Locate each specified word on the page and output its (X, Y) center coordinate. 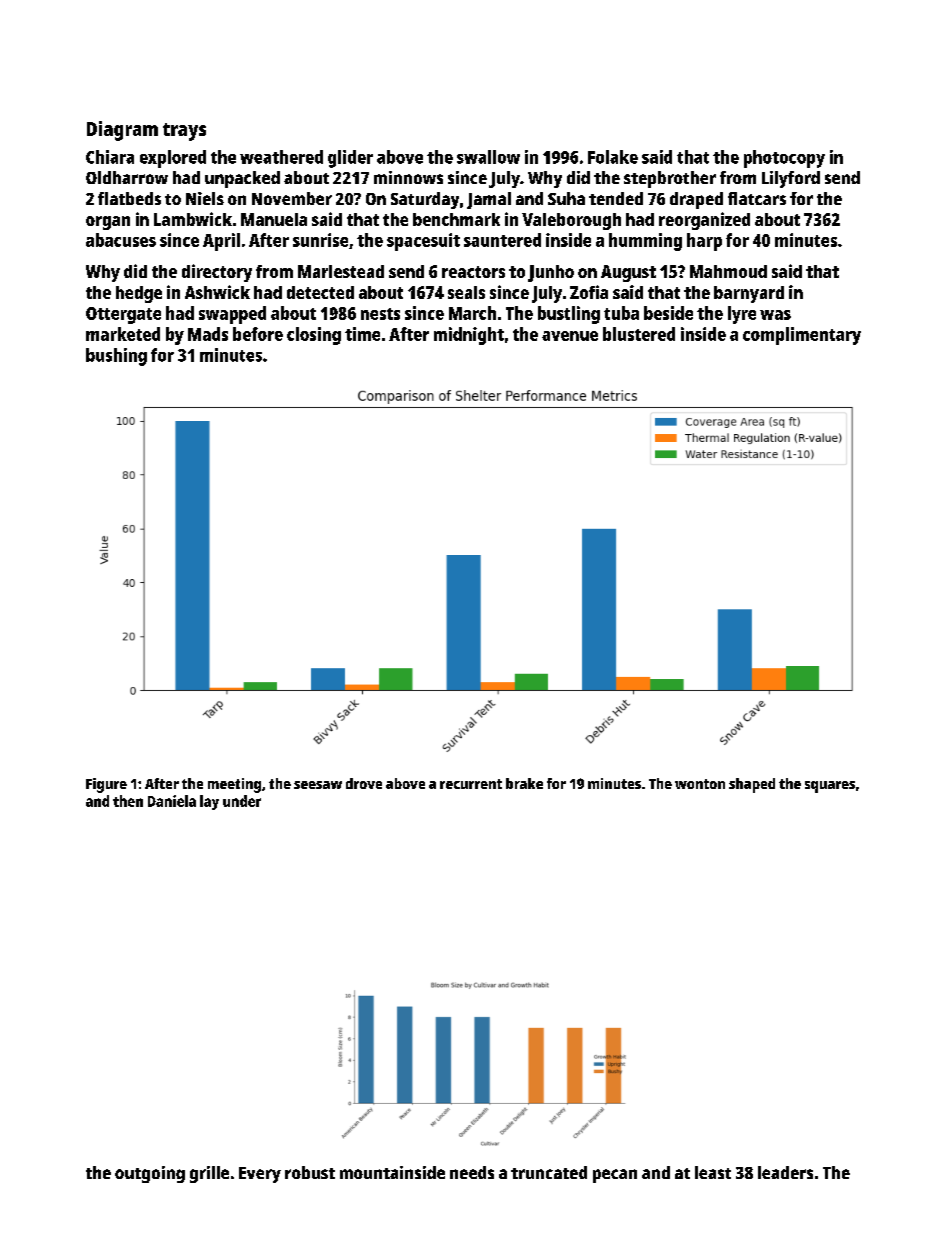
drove (364, 783)
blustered (639, 334)
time (362, 334)
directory (217, 273)
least (713, 1172)
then (128, 801)
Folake (613, 157)
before (258, 334)
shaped (752, 785)
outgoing (150, 1174)
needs (472, 1172)
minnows (408, 177)
